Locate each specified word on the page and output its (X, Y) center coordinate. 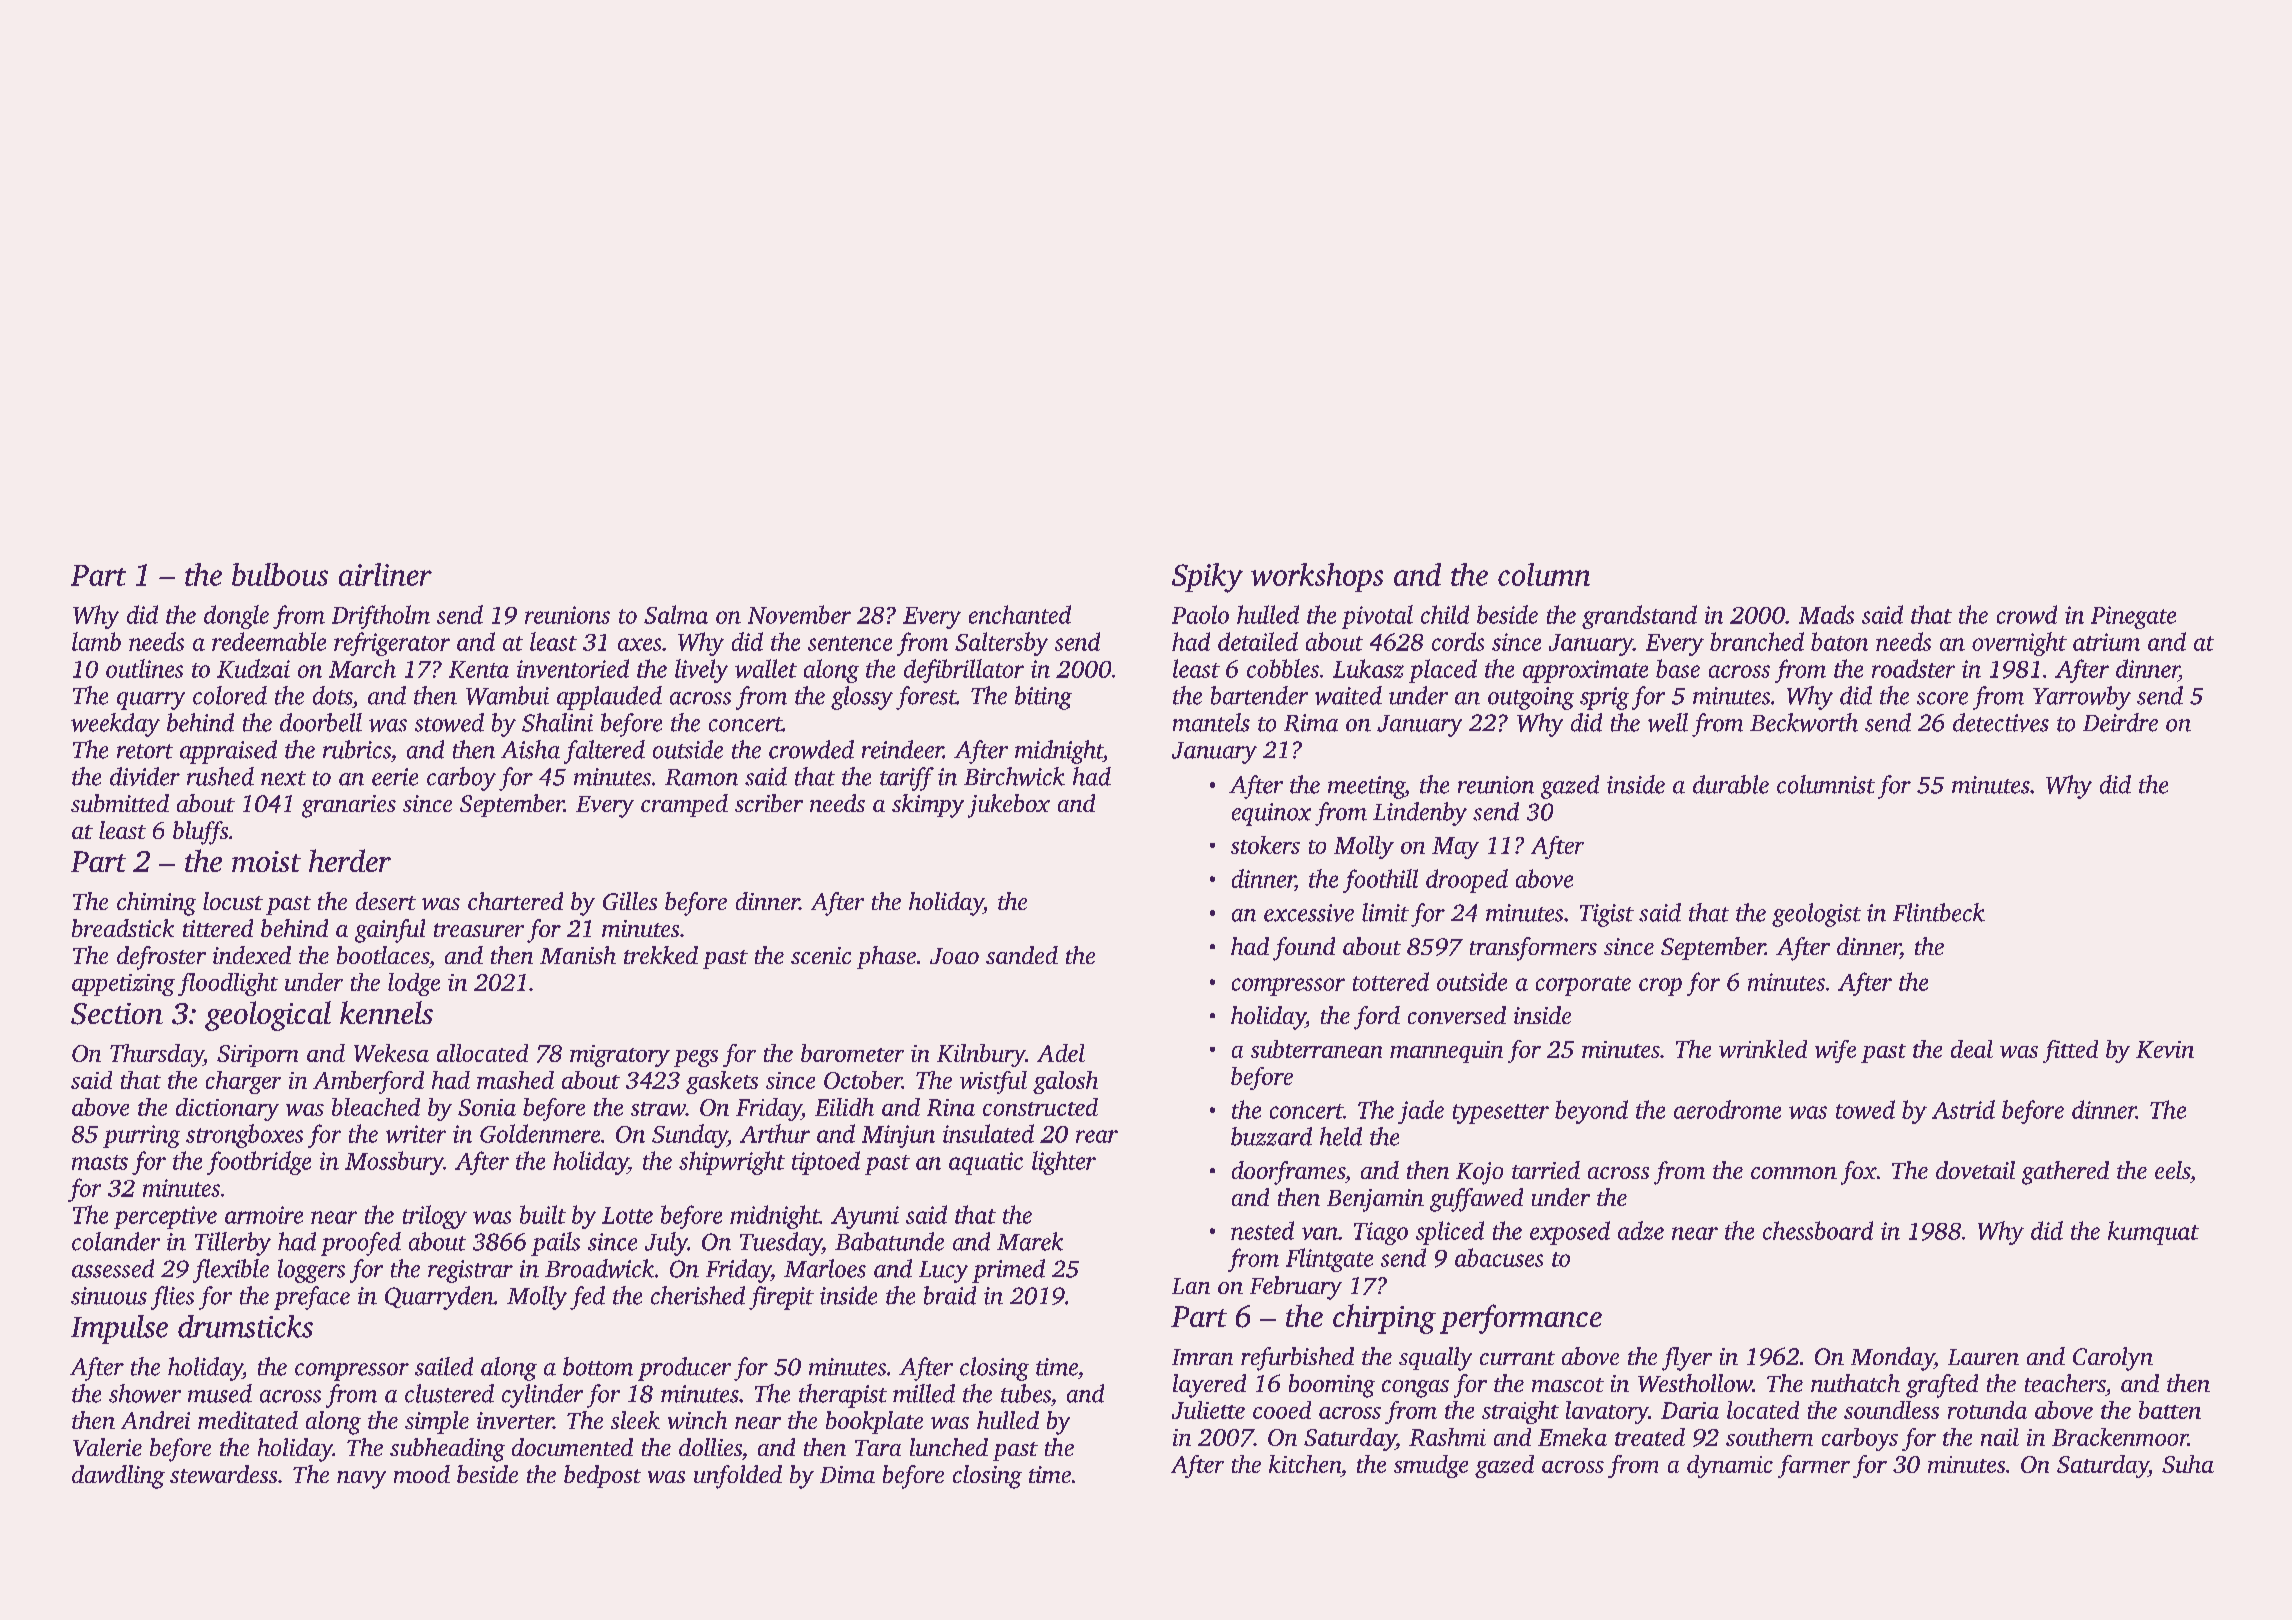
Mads (1826, 614)
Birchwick (1014, 776)
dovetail (1975, 1170)
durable (1731, 784)
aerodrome (1727, 1109)
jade (1421, 1112)
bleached (376, 1107)
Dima (847, 1474)
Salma (676, 614)
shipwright (732, 1163)
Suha (2188, 1464)
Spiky (1207, 578)
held (1341, 1136)
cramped (684, 805)
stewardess (223, 1474)
